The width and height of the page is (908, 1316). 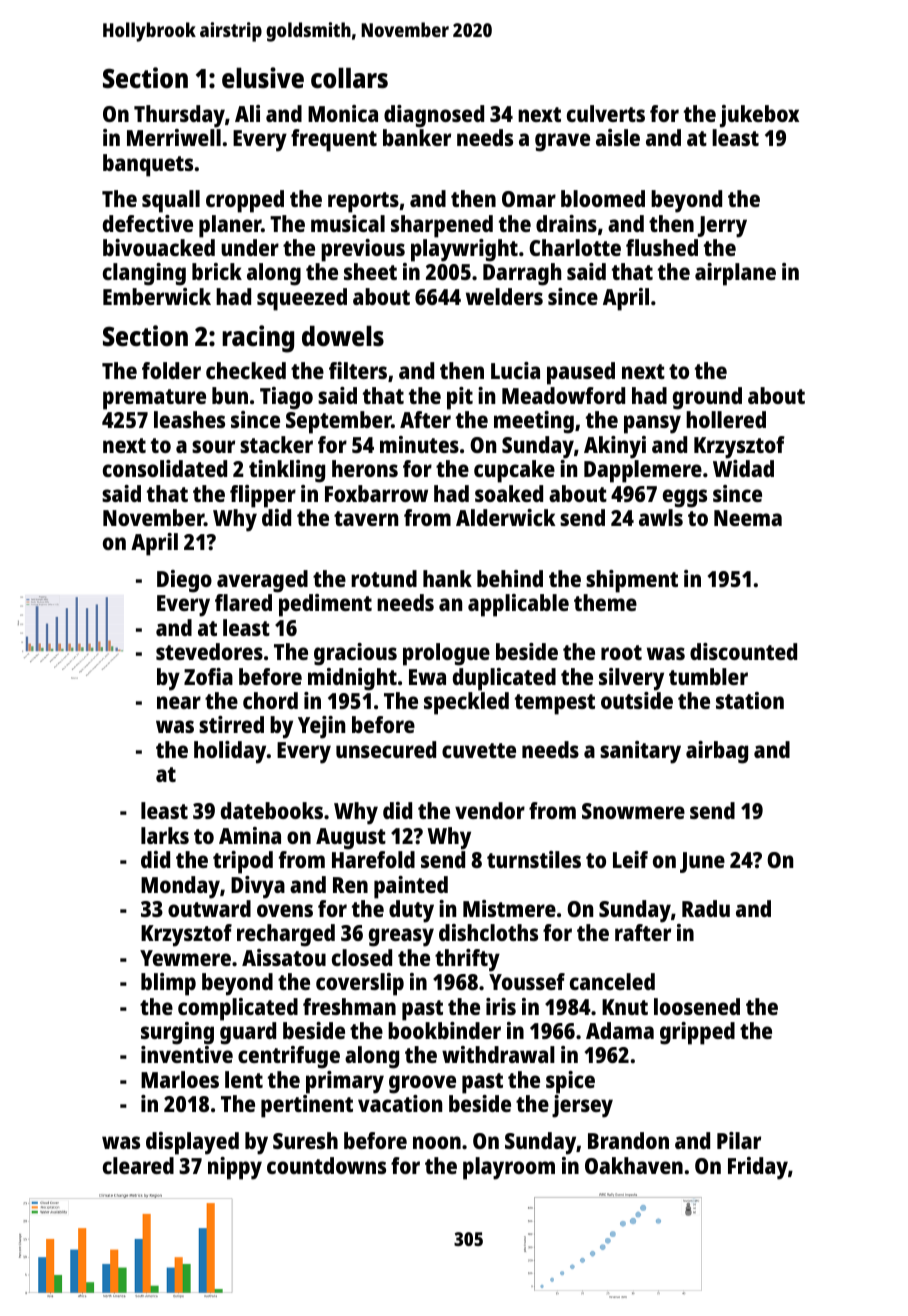 I want to click on jukebox, so click(x=759, y=116).
